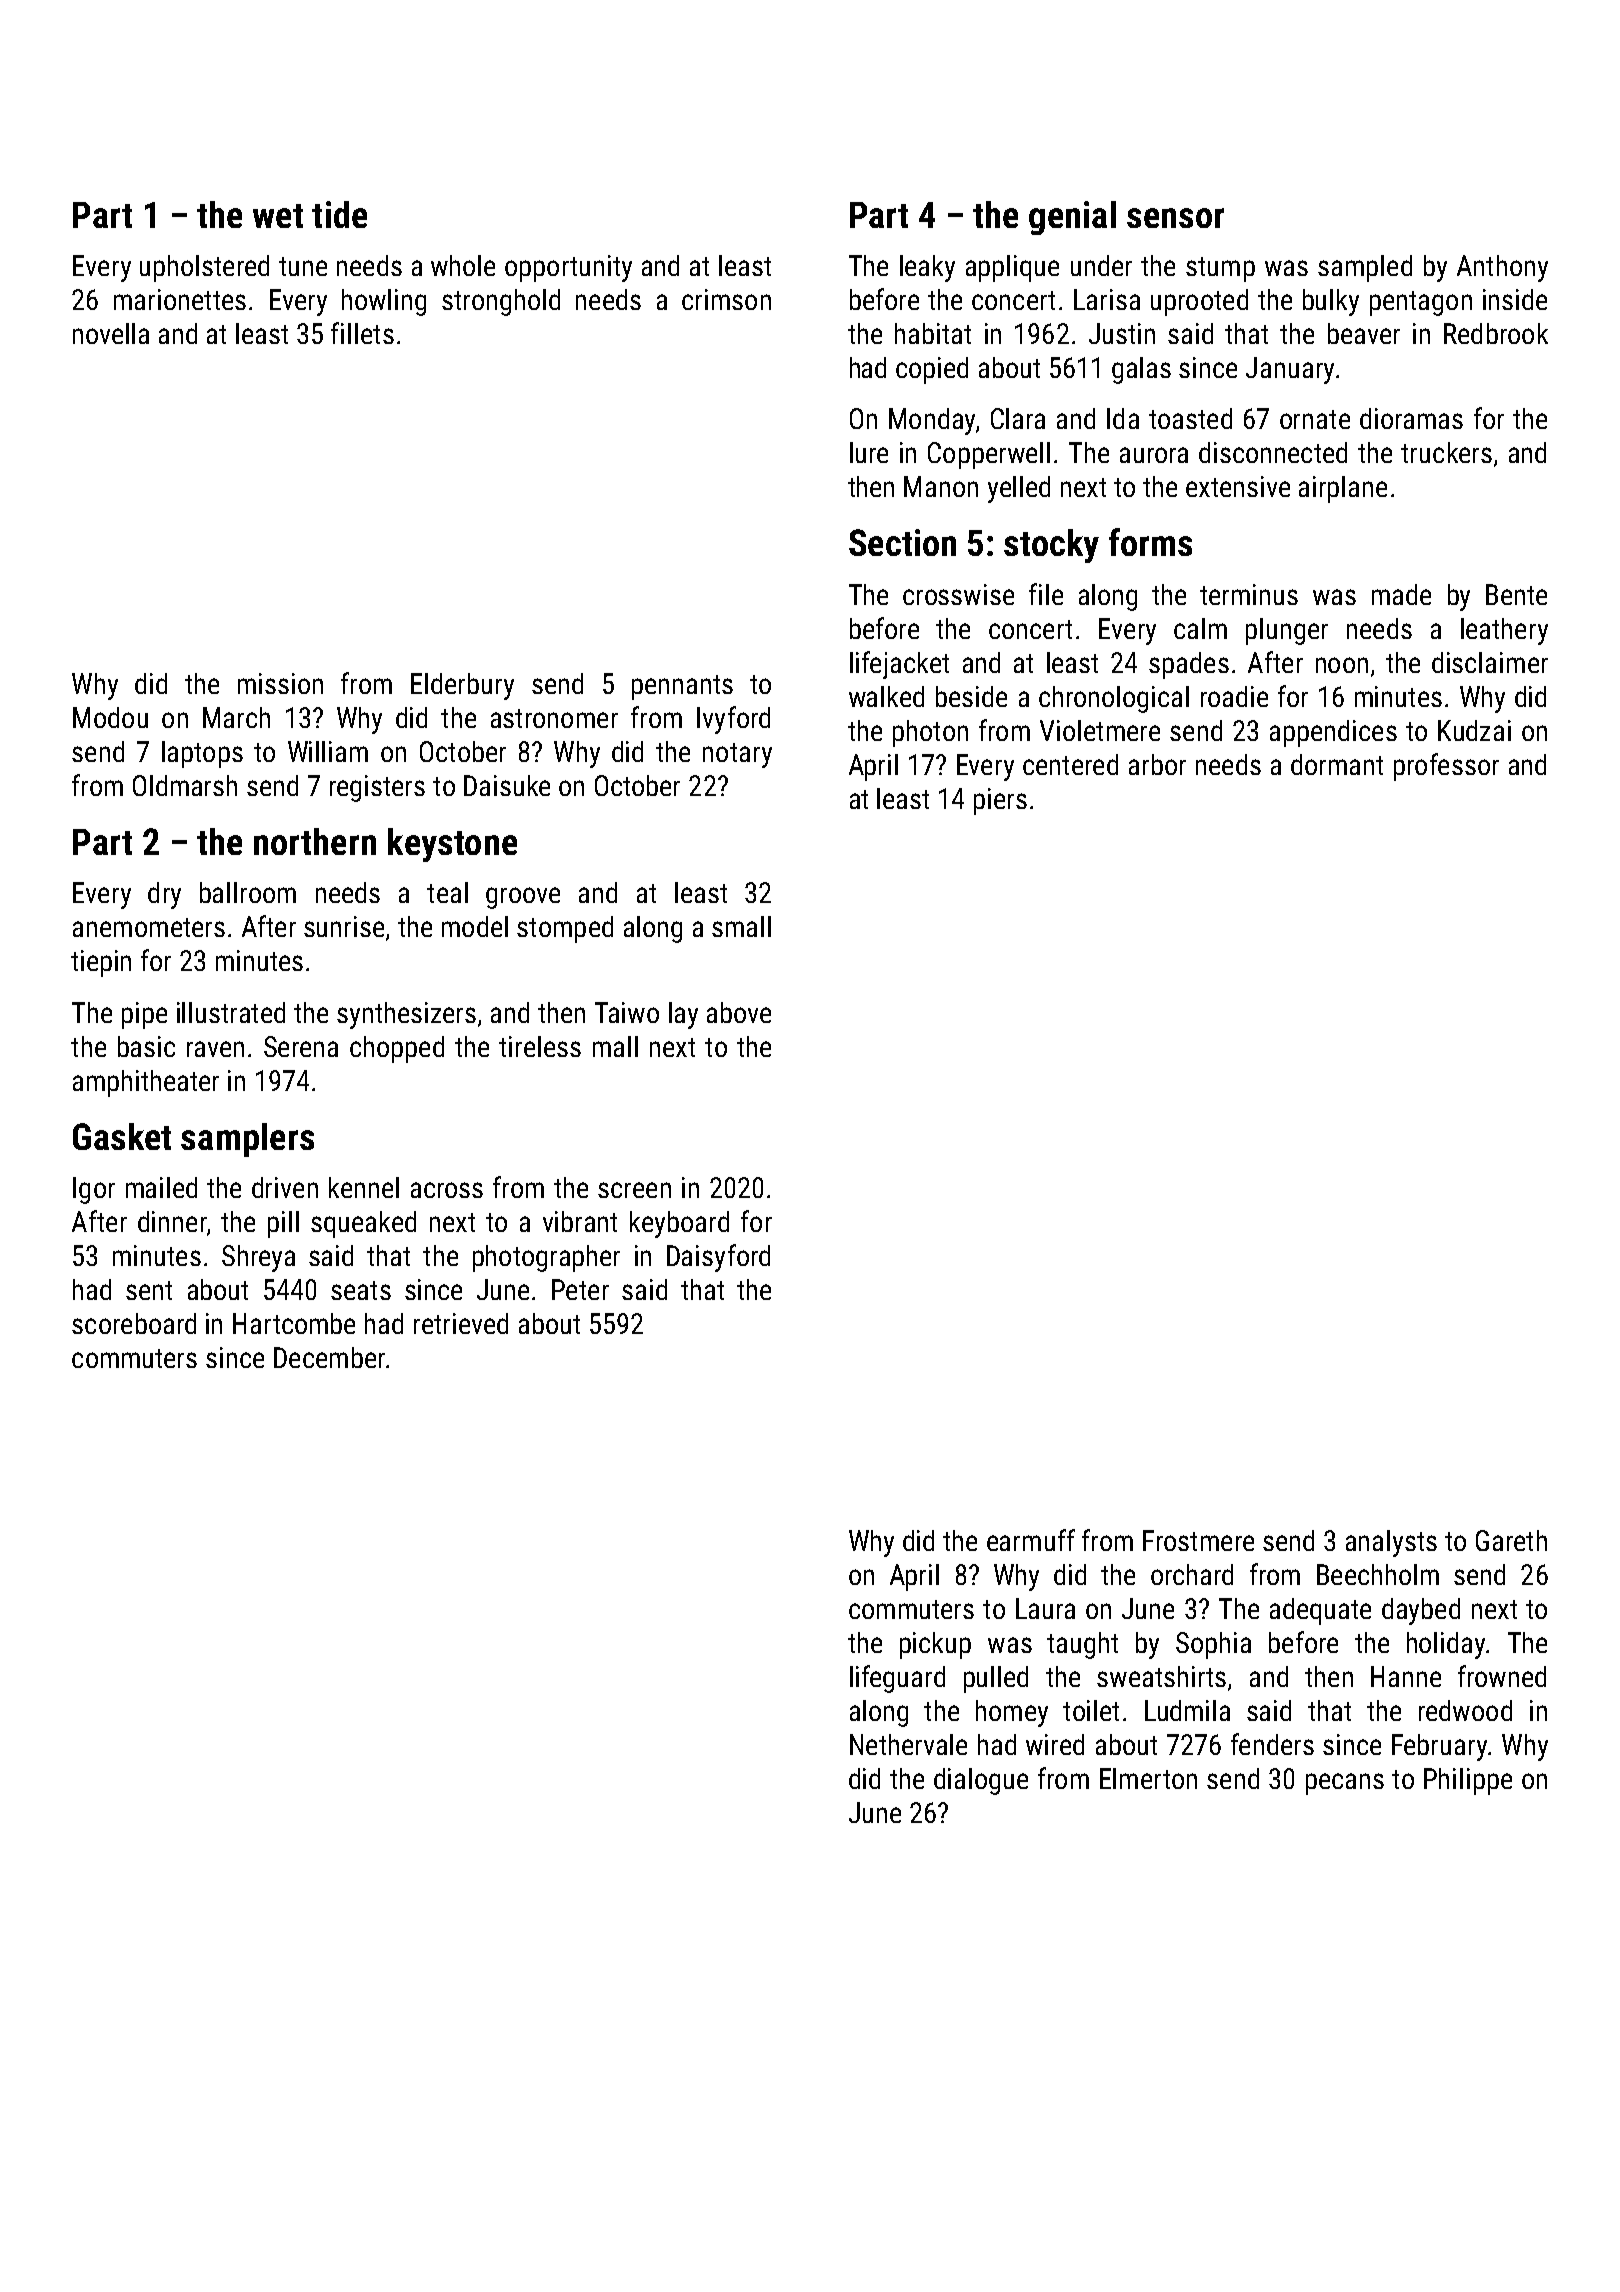 The image size is (1620, 2292). I want to click on Nethervale, so click(908, 1744).
